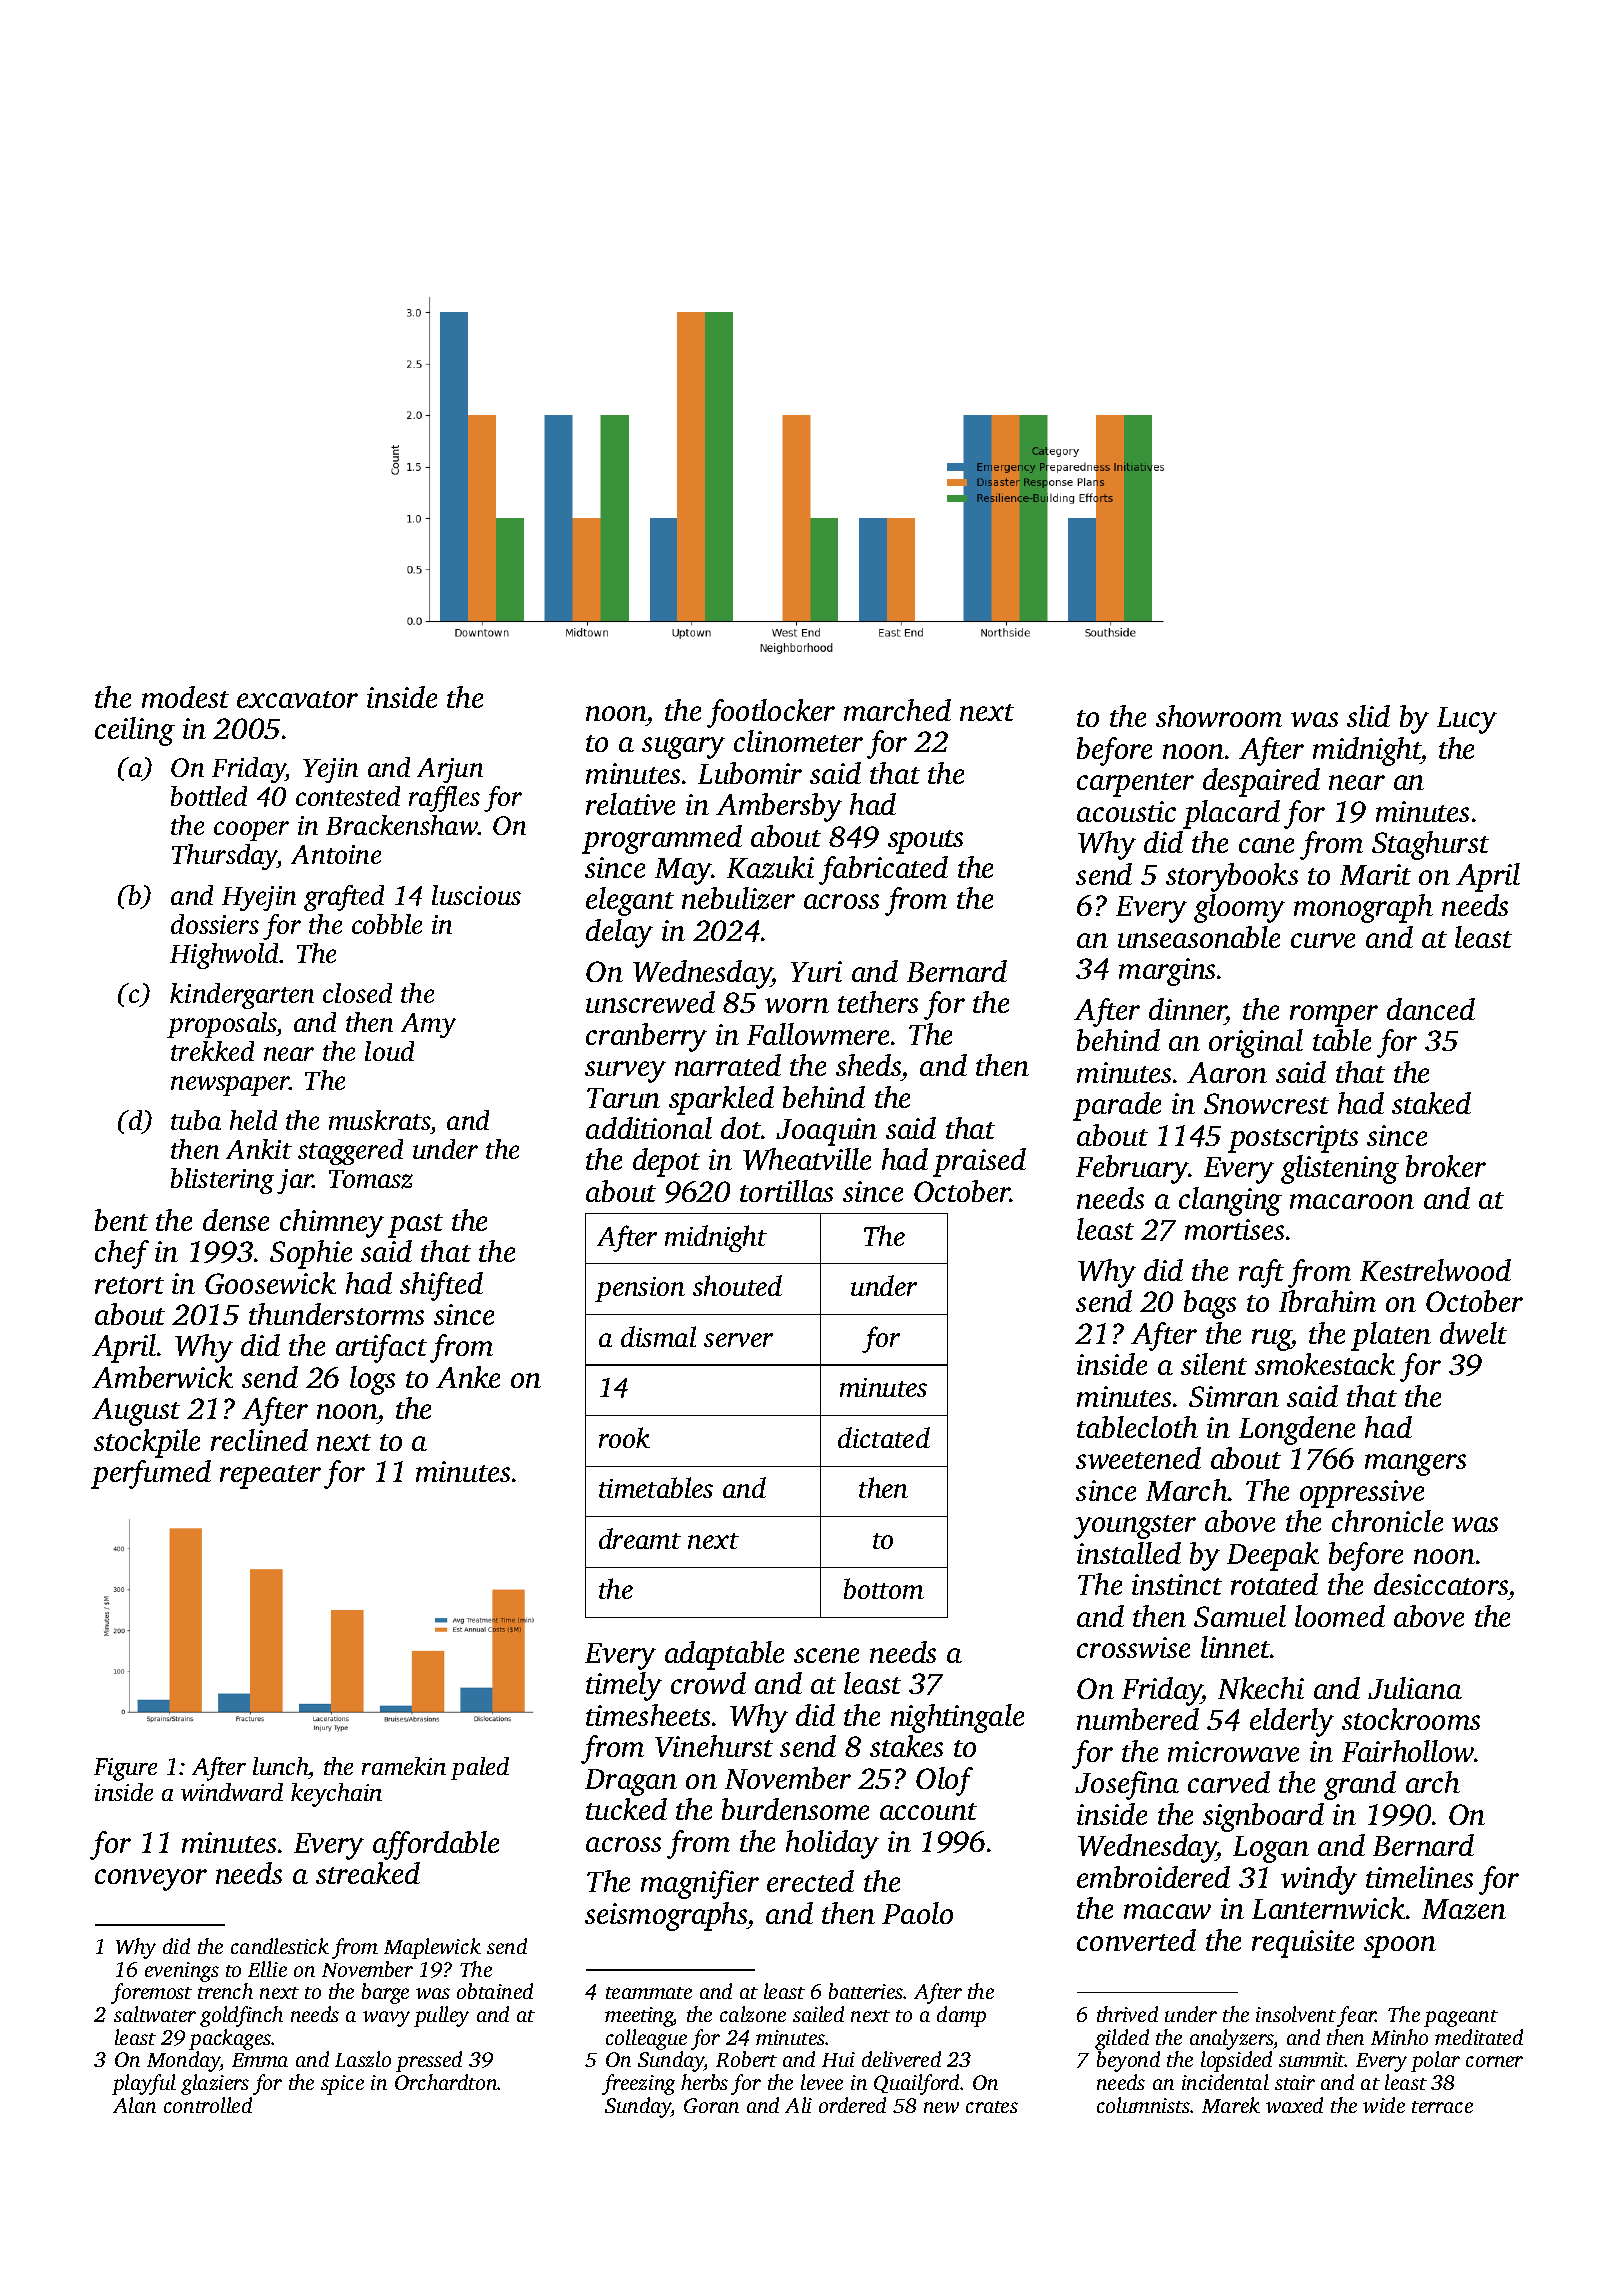  Describe the element at coordinates (1234, 1229) in the screenshot. I see `mortises` at that location.
